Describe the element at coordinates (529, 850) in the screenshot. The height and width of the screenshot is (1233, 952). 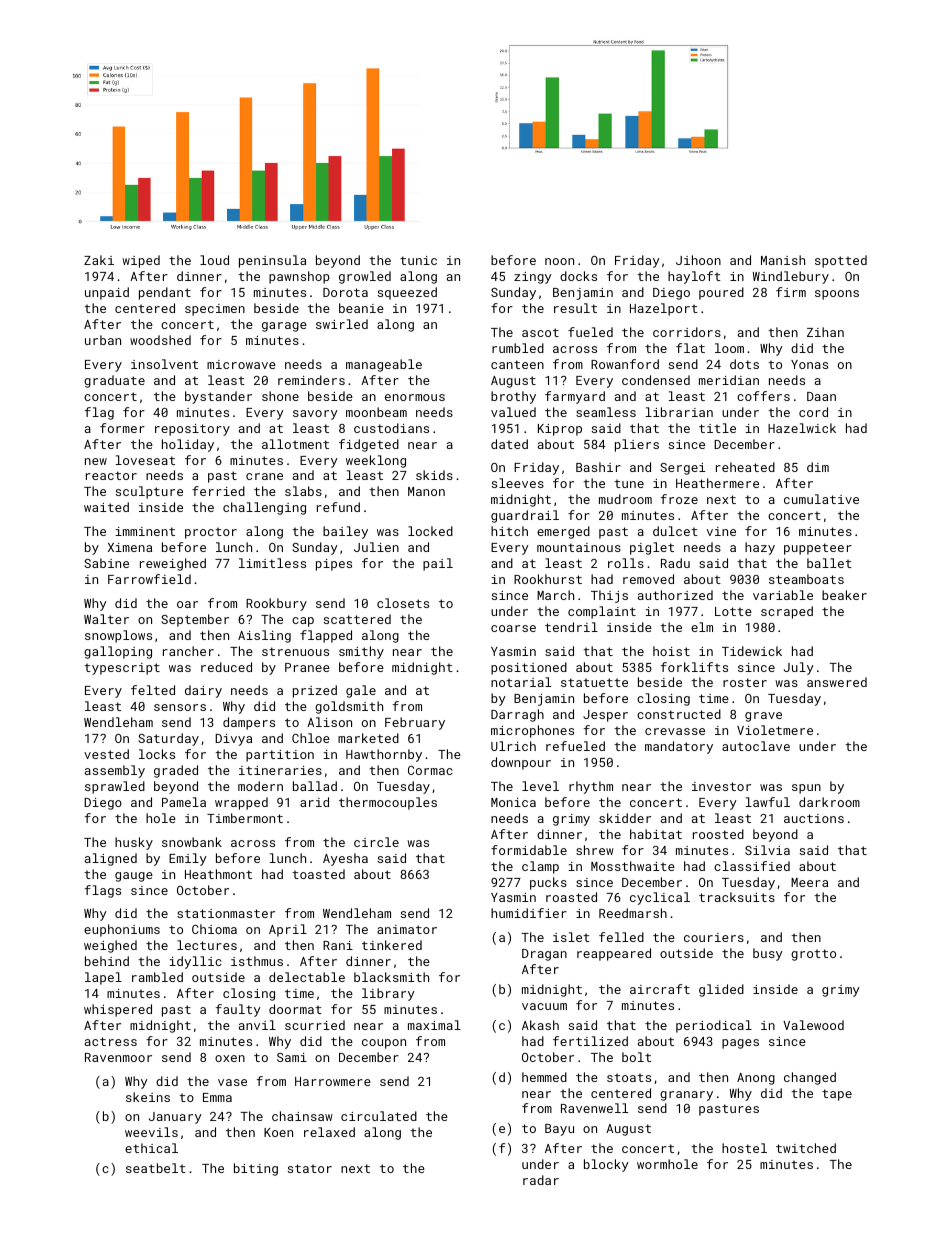
I see `formidable` at that location.
